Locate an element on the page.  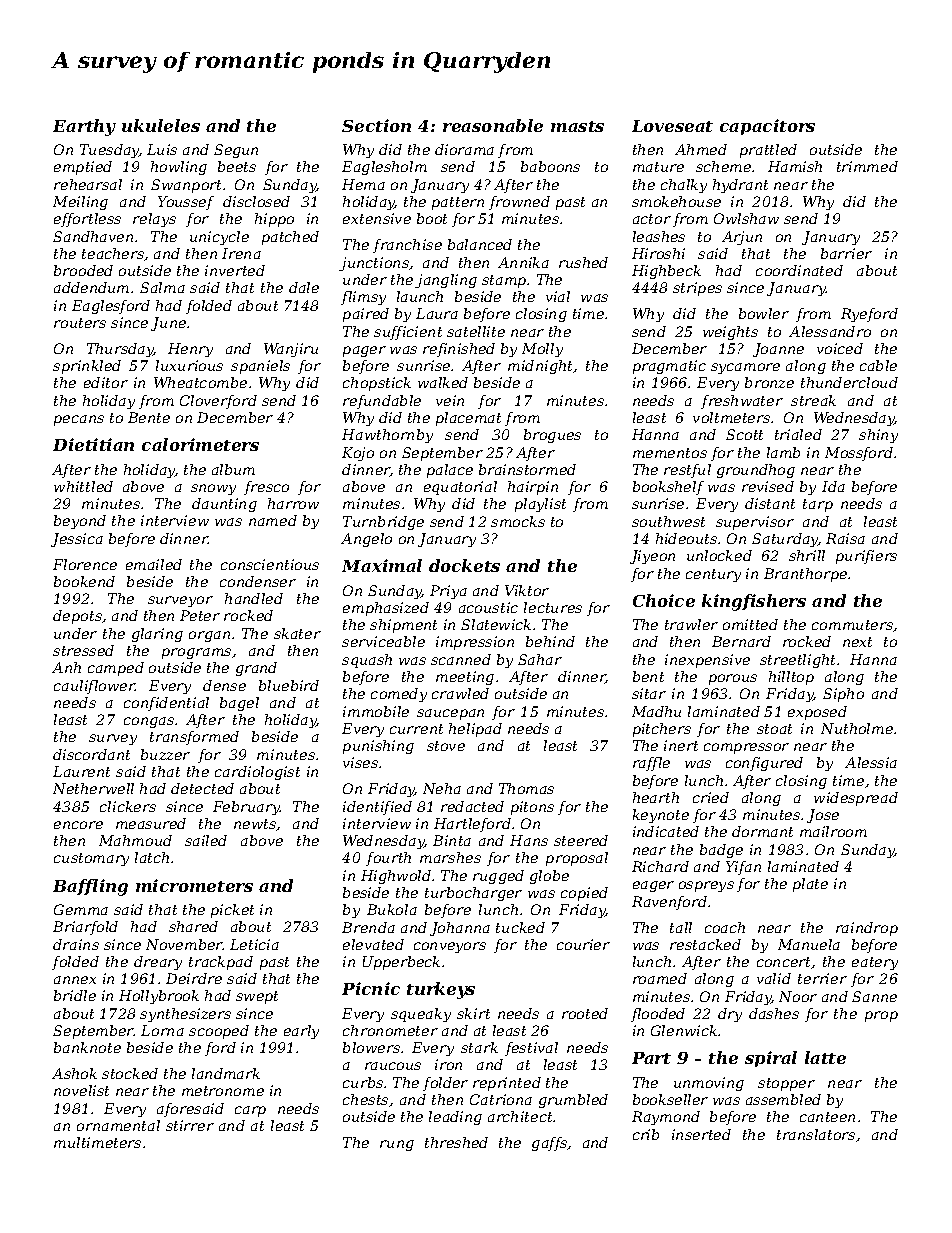
Deirdre is located at coordinates (194, 978).
